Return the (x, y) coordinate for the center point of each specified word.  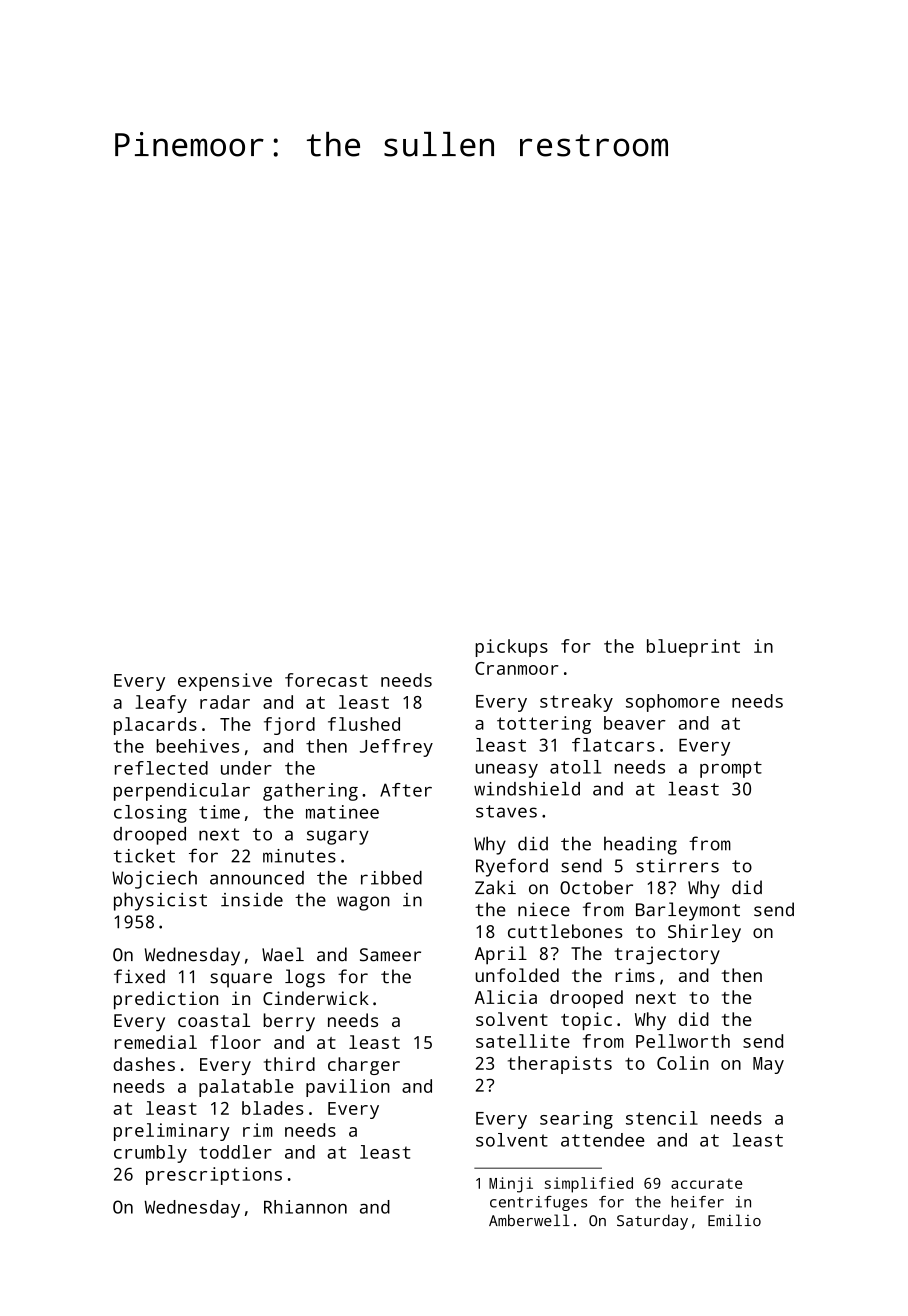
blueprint (693, 648)
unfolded (517, 975)
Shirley (704, 933)
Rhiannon (305, 1207)
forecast (326, 680)
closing (150, 814)
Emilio (734, 1220)
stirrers (677, 866)
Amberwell (529, 1220)
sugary (338, 837)
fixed (139, 976)
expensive (225, 682)
